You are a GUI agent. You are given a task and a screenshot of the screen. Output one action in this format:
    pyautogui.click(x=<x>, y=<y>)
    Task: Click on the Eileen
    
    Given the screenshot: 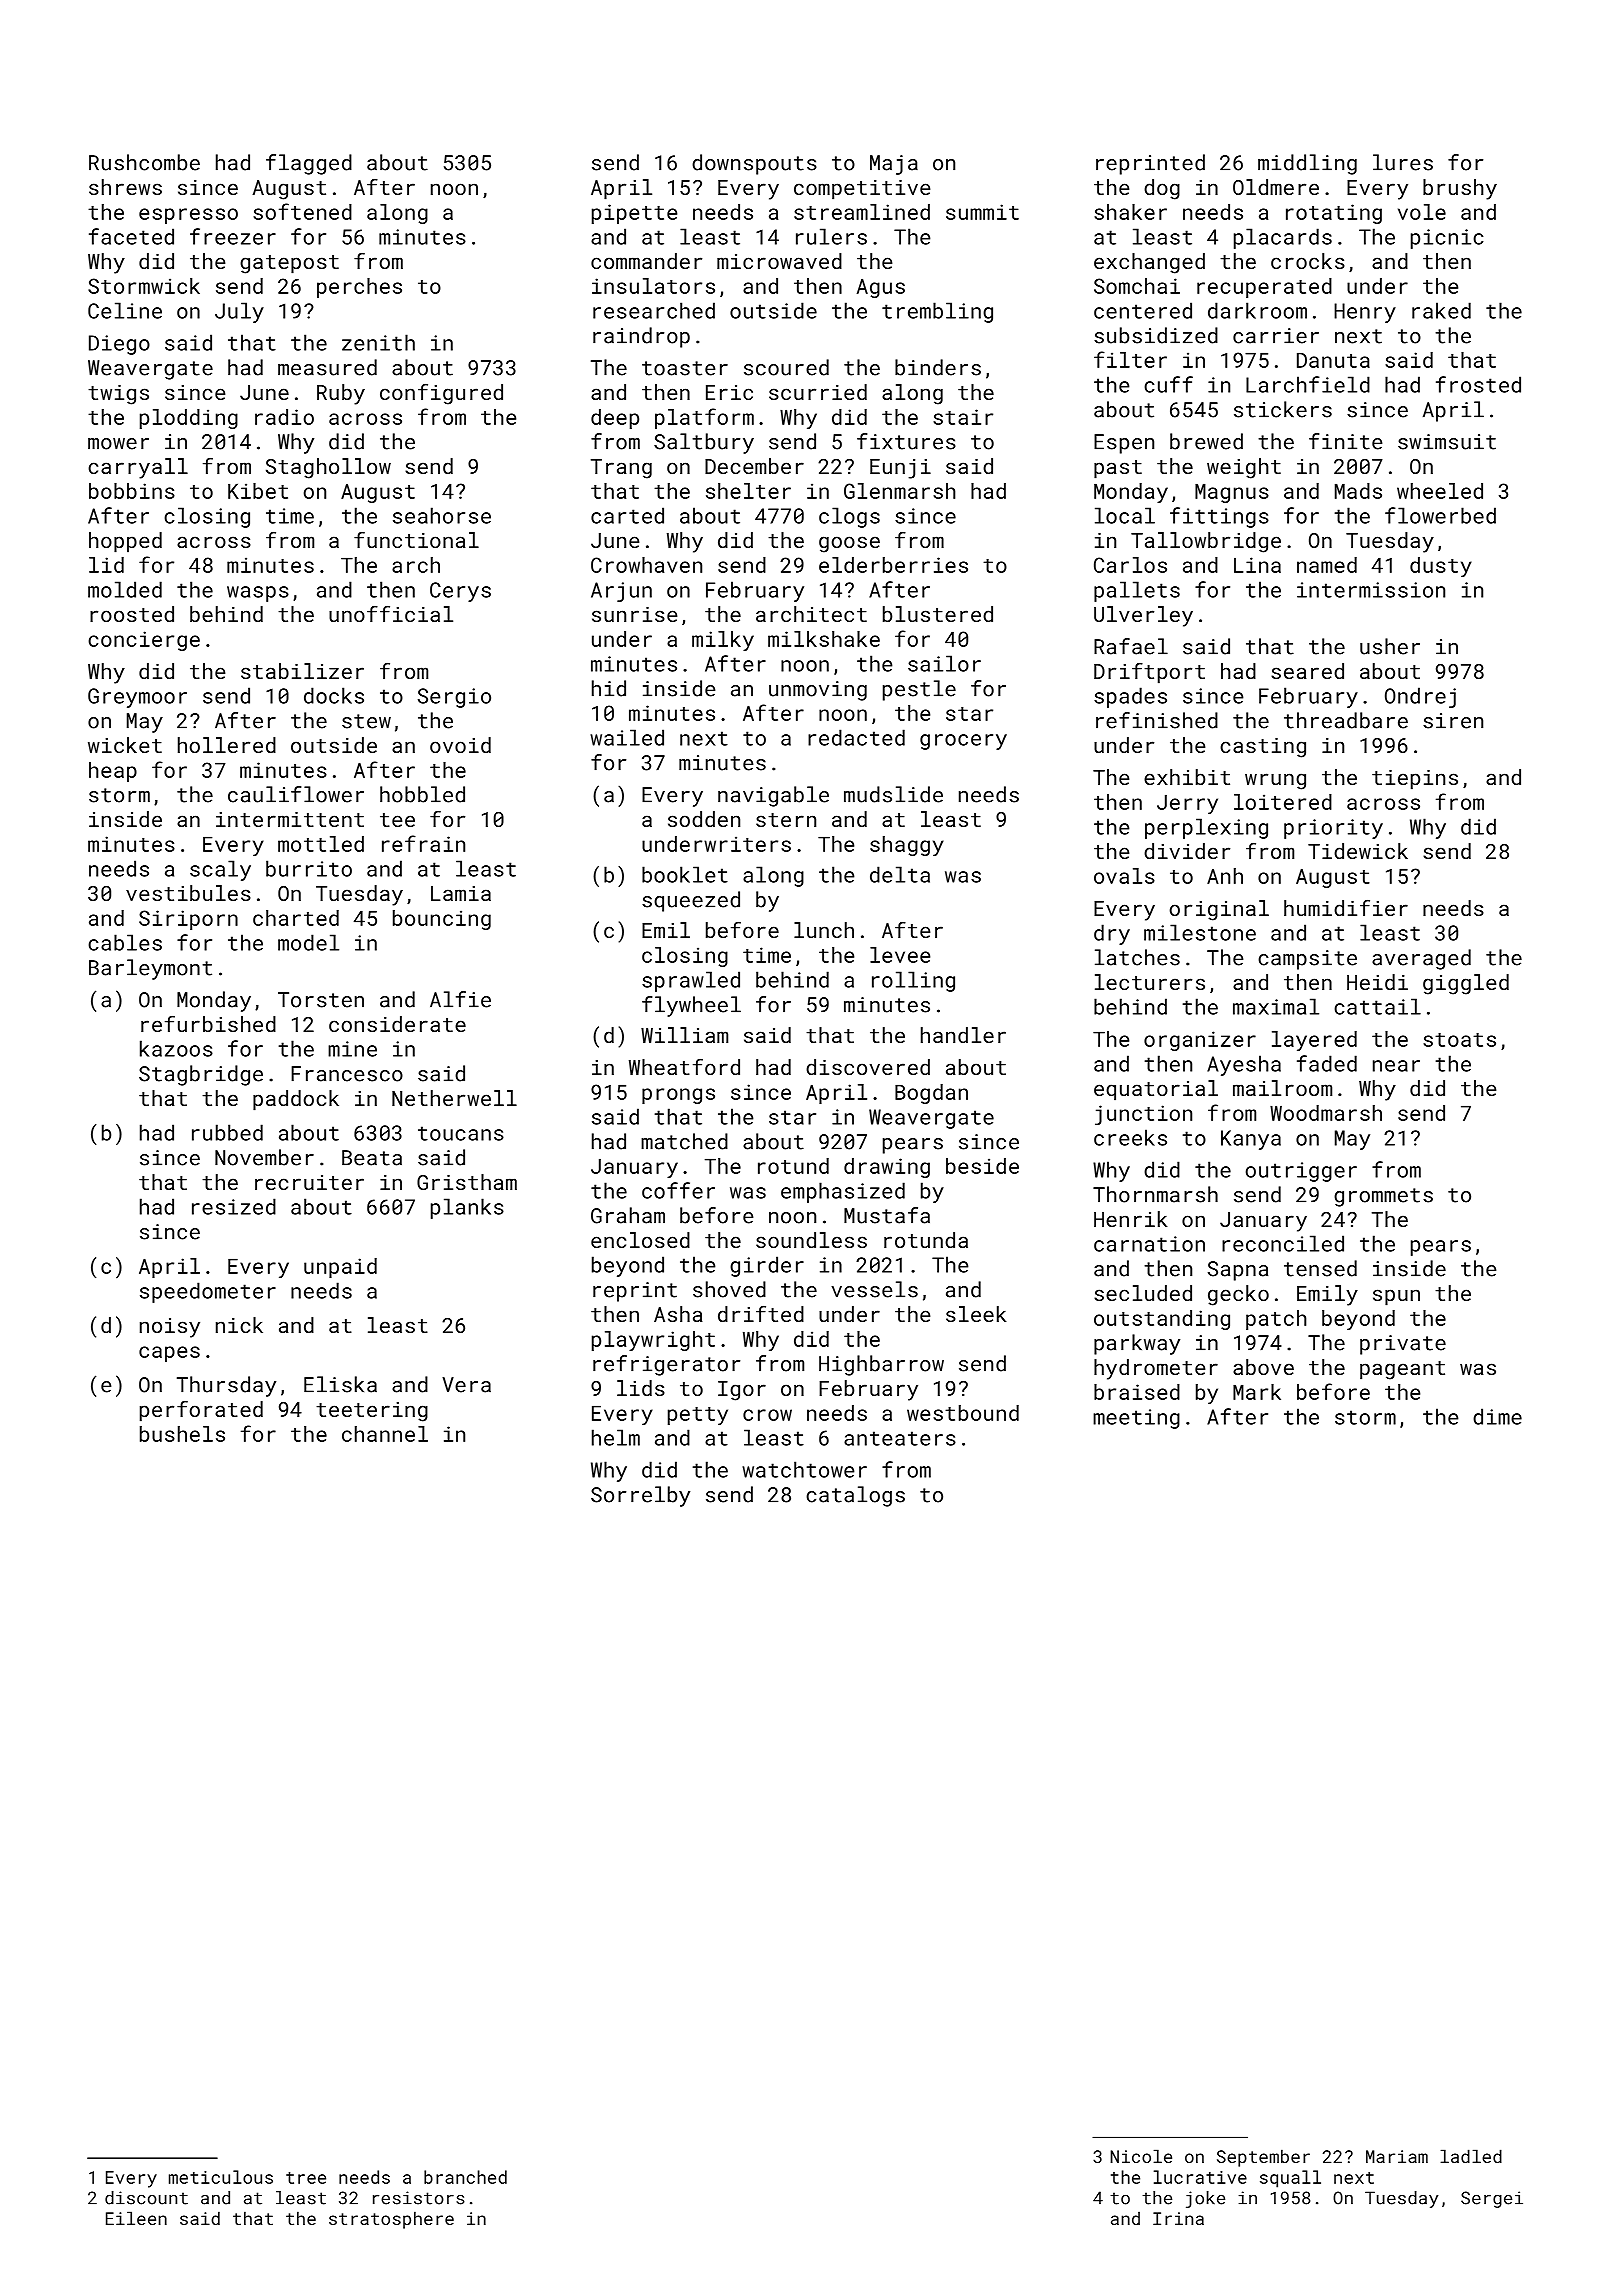 What is the action you would take?
    pyautogui.click(x=136, y=2218)
